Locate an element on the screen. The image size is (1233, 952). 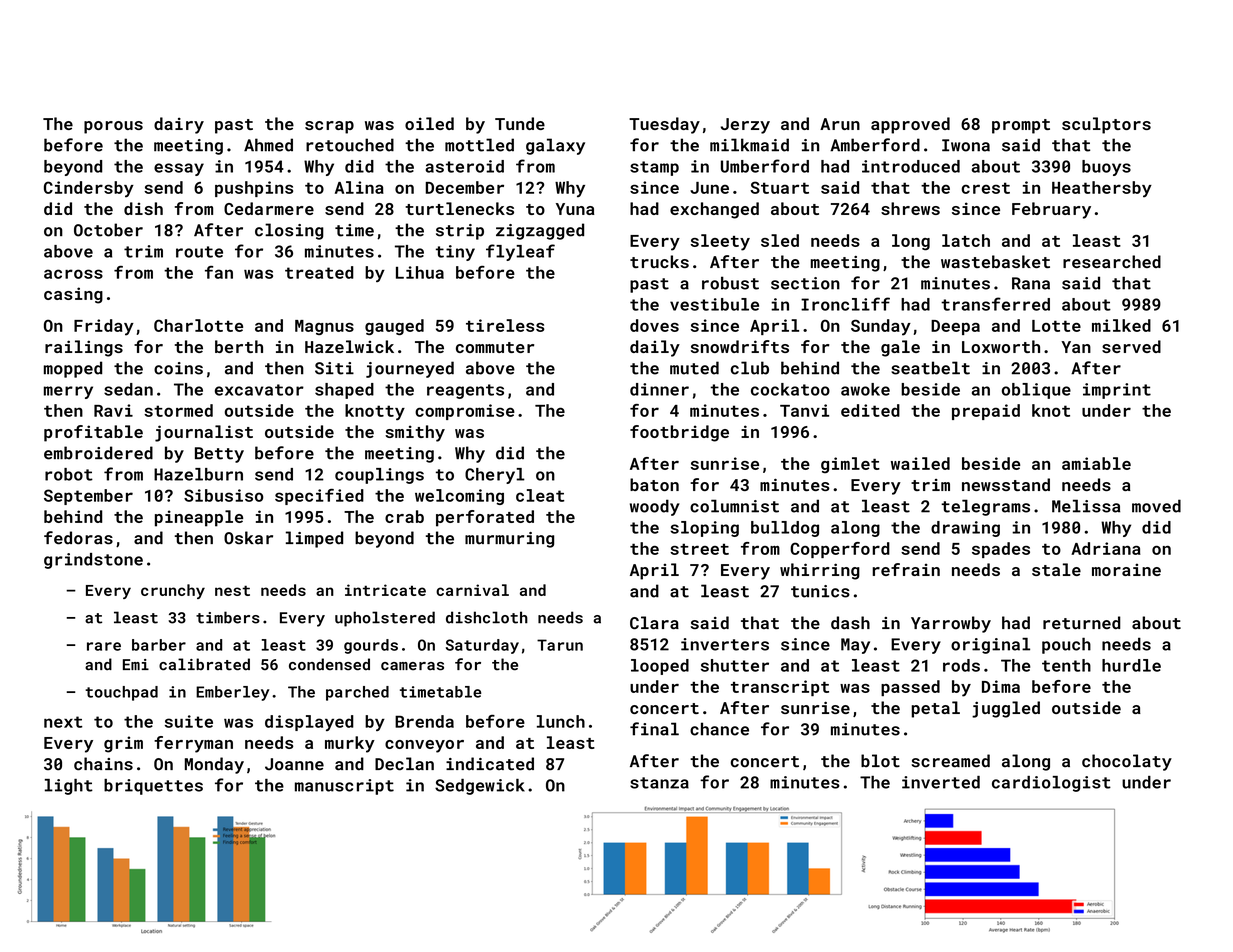
zigzagged is located at coordinates (540, 231).
